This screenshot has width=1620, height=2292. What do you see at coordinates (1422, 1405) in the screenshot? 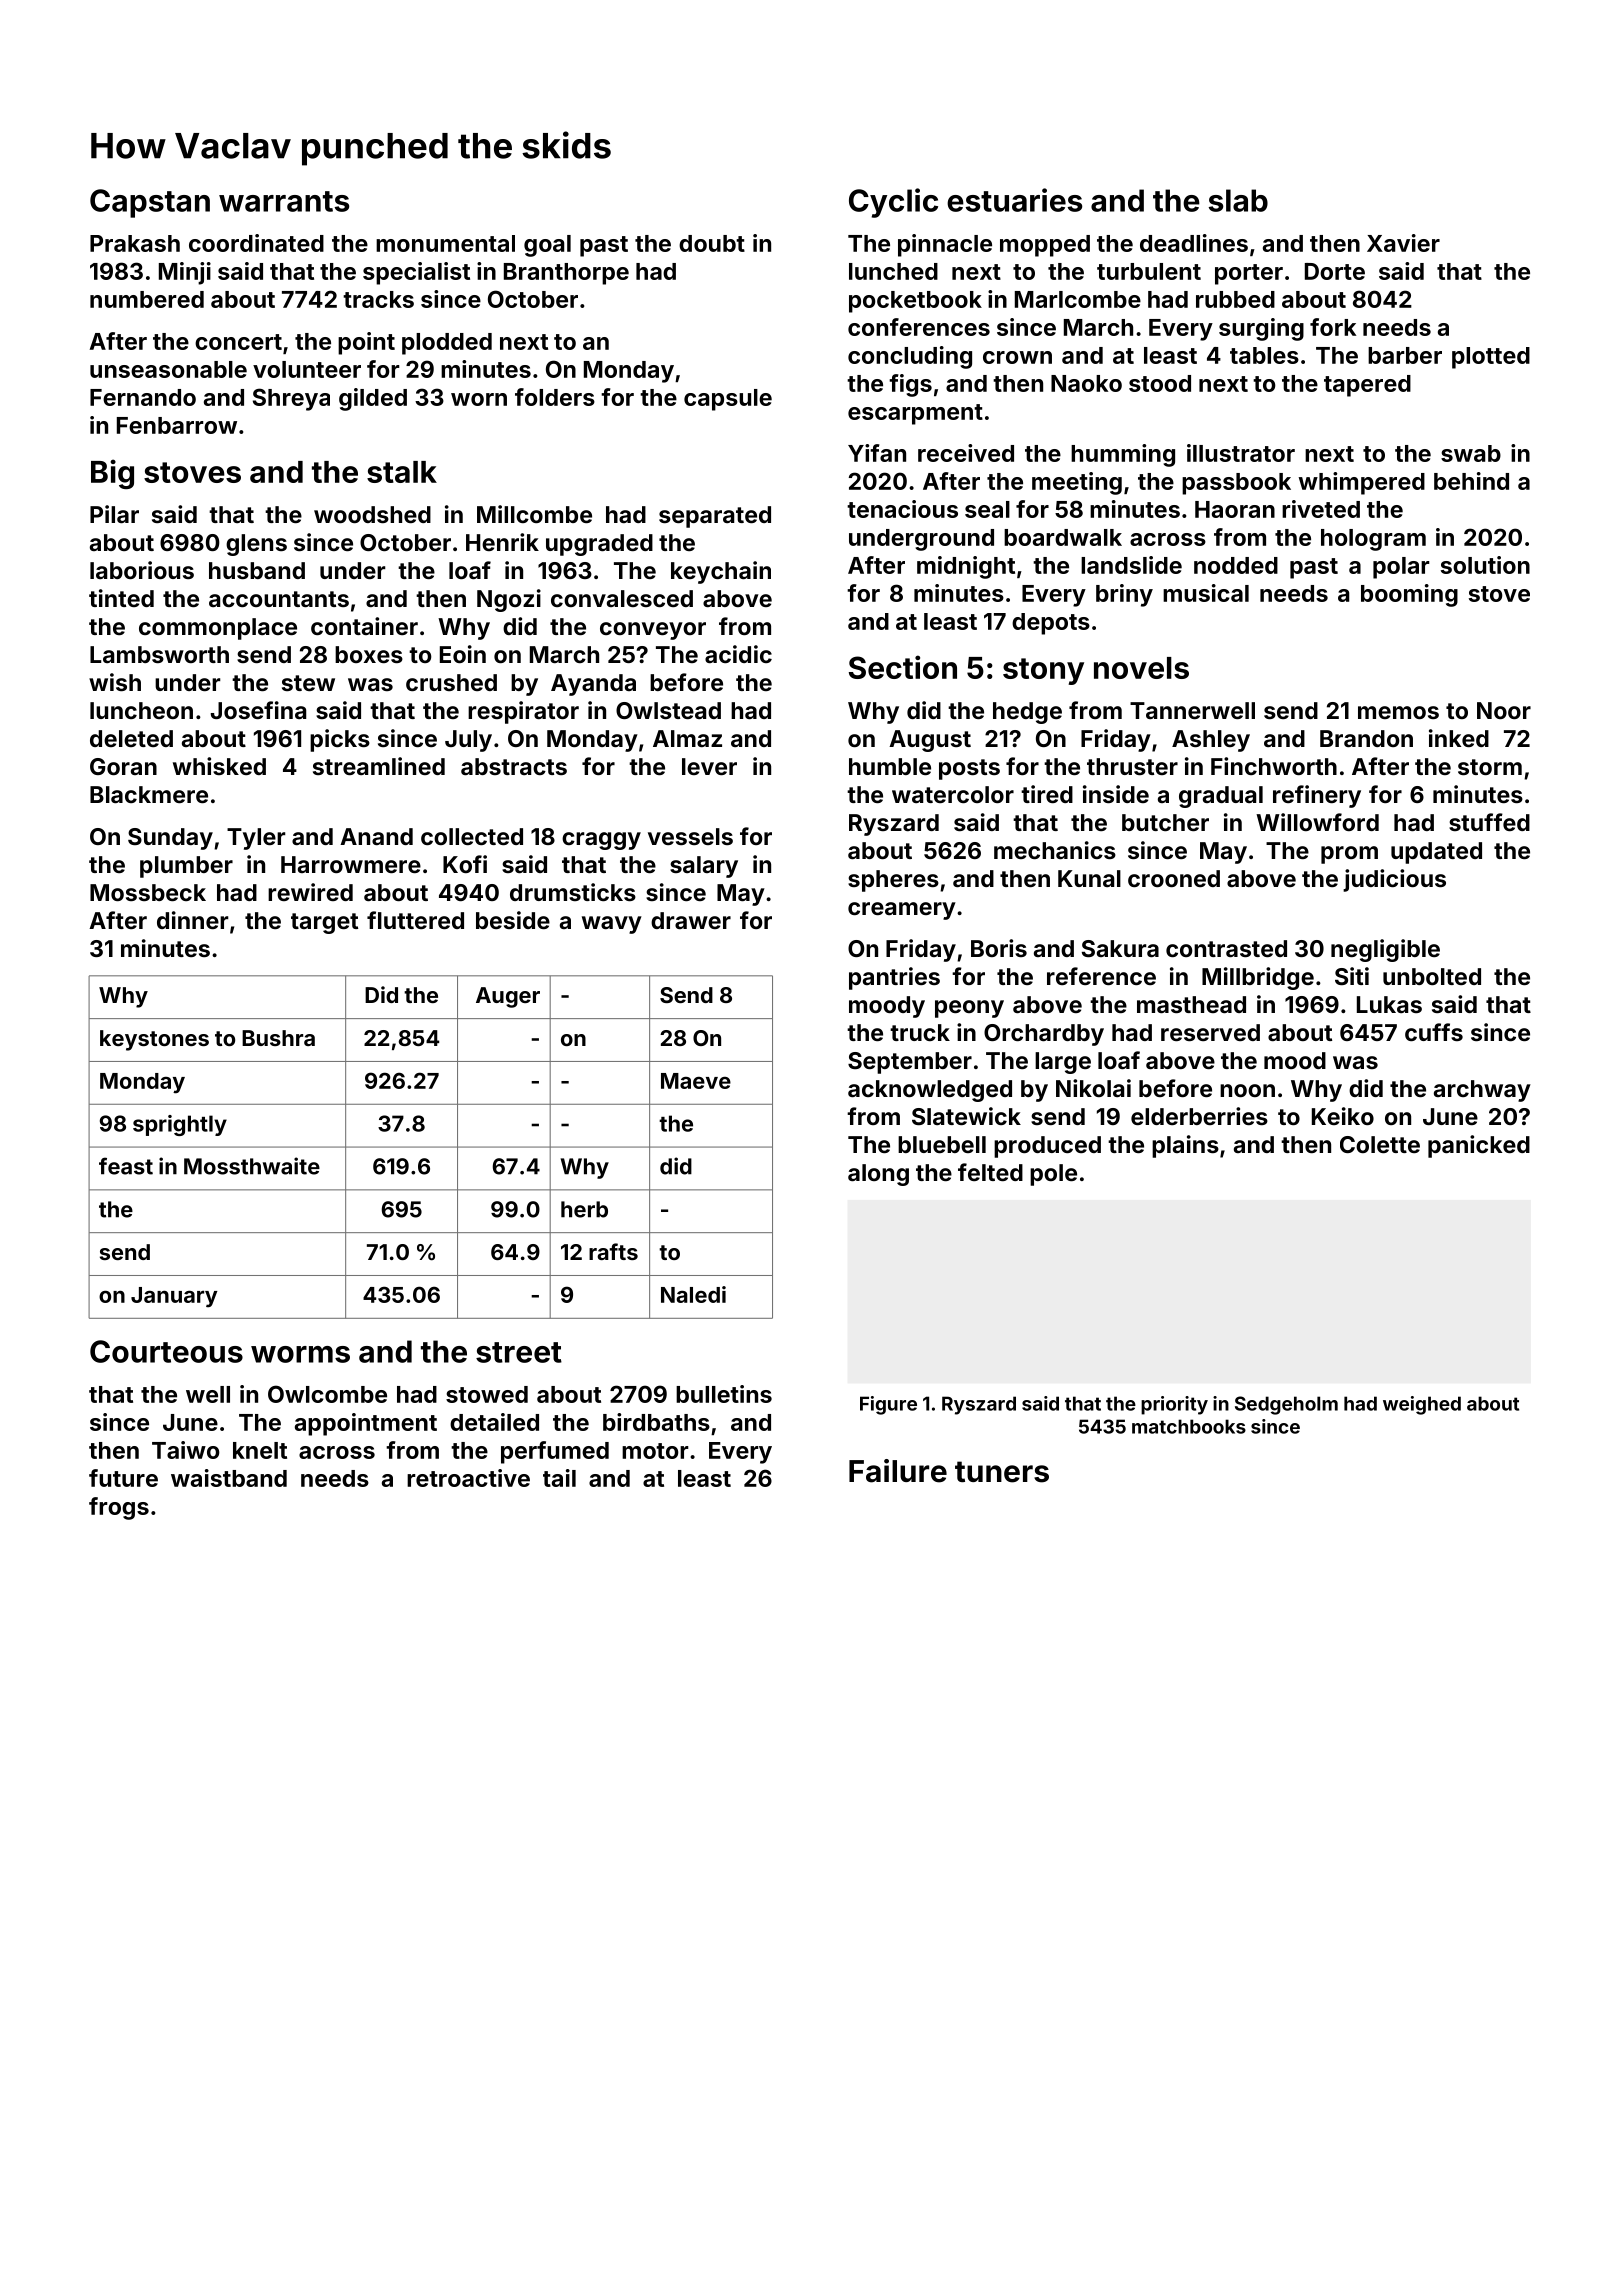
I see `weighed` at bounding box center [1422, 1405].
